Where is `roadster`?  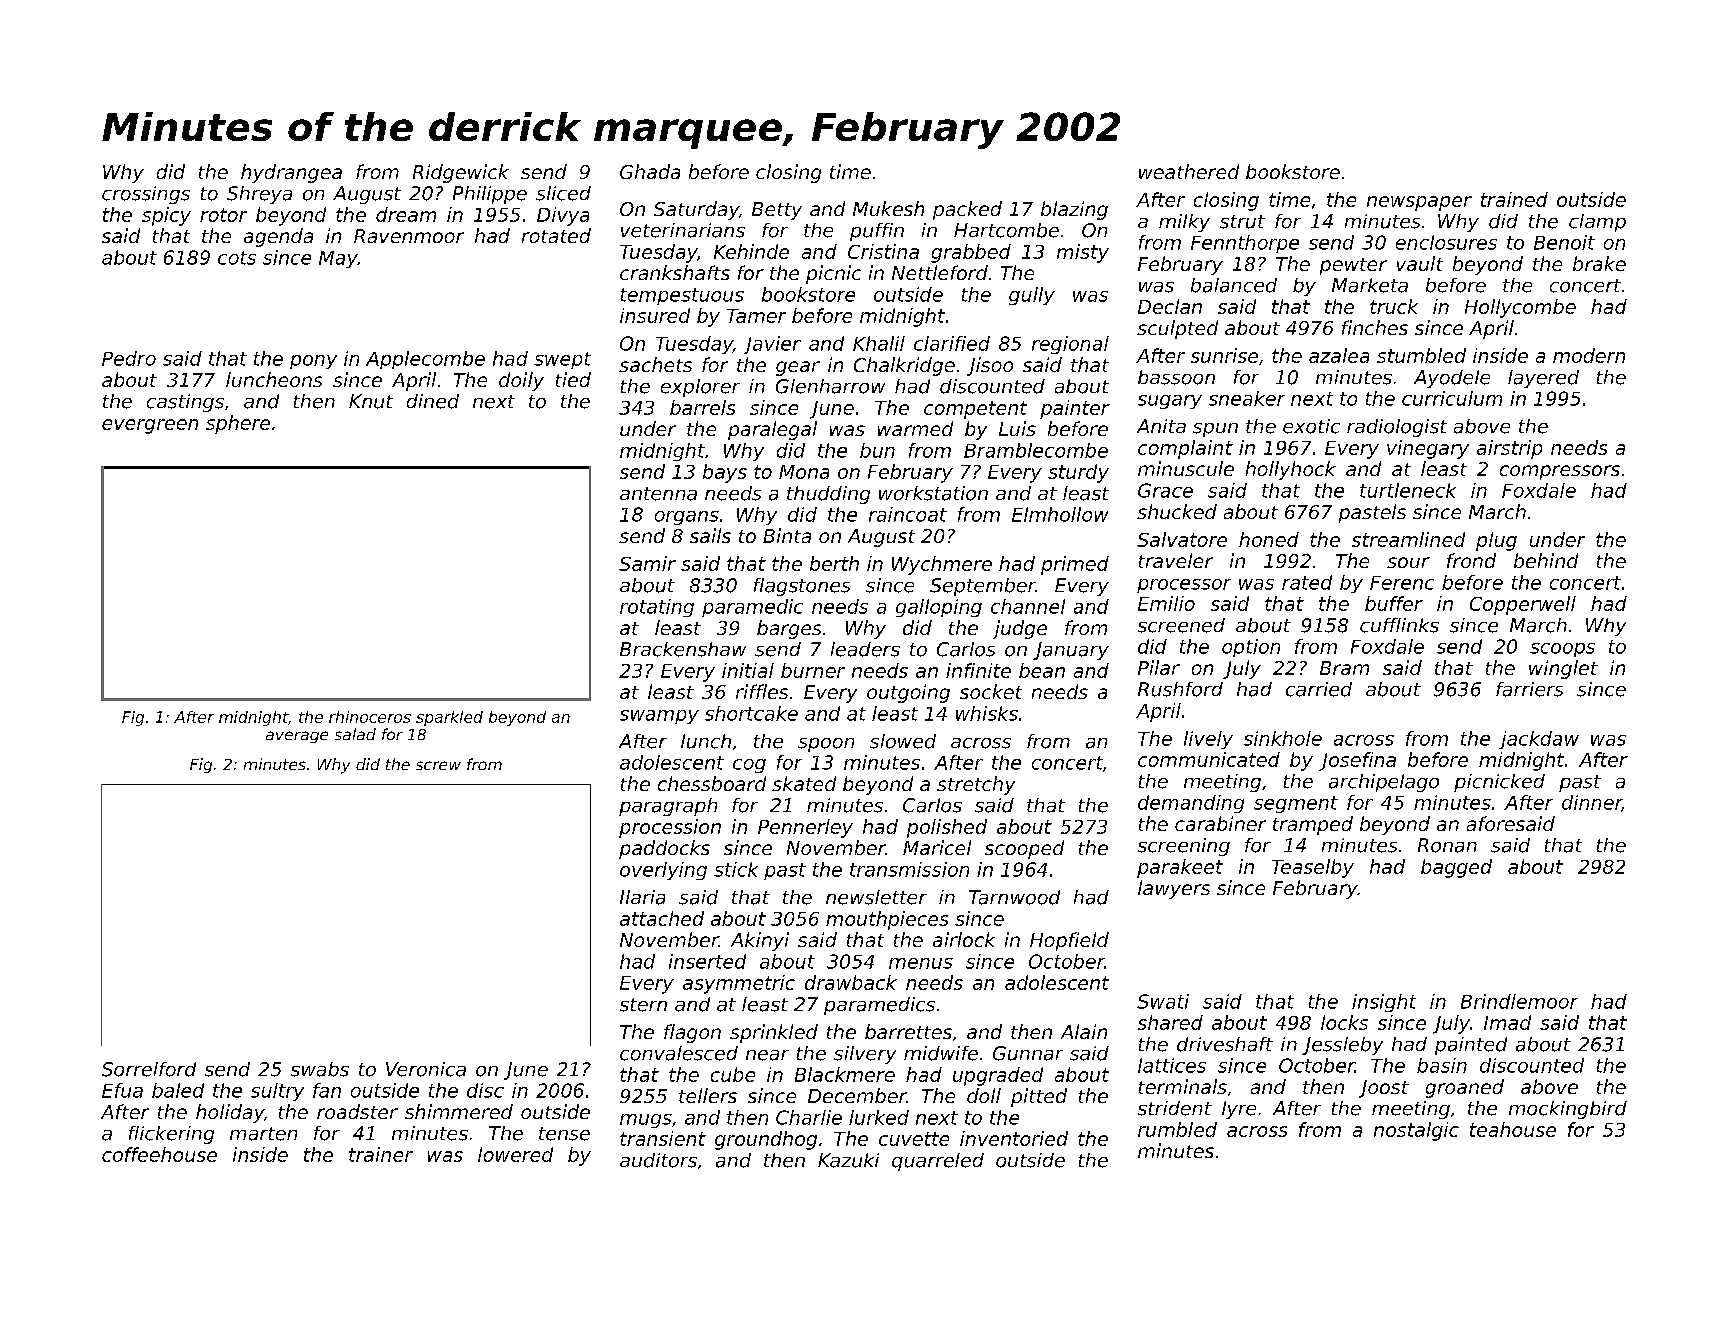 roadster is located at coordinates (357, 1111).
